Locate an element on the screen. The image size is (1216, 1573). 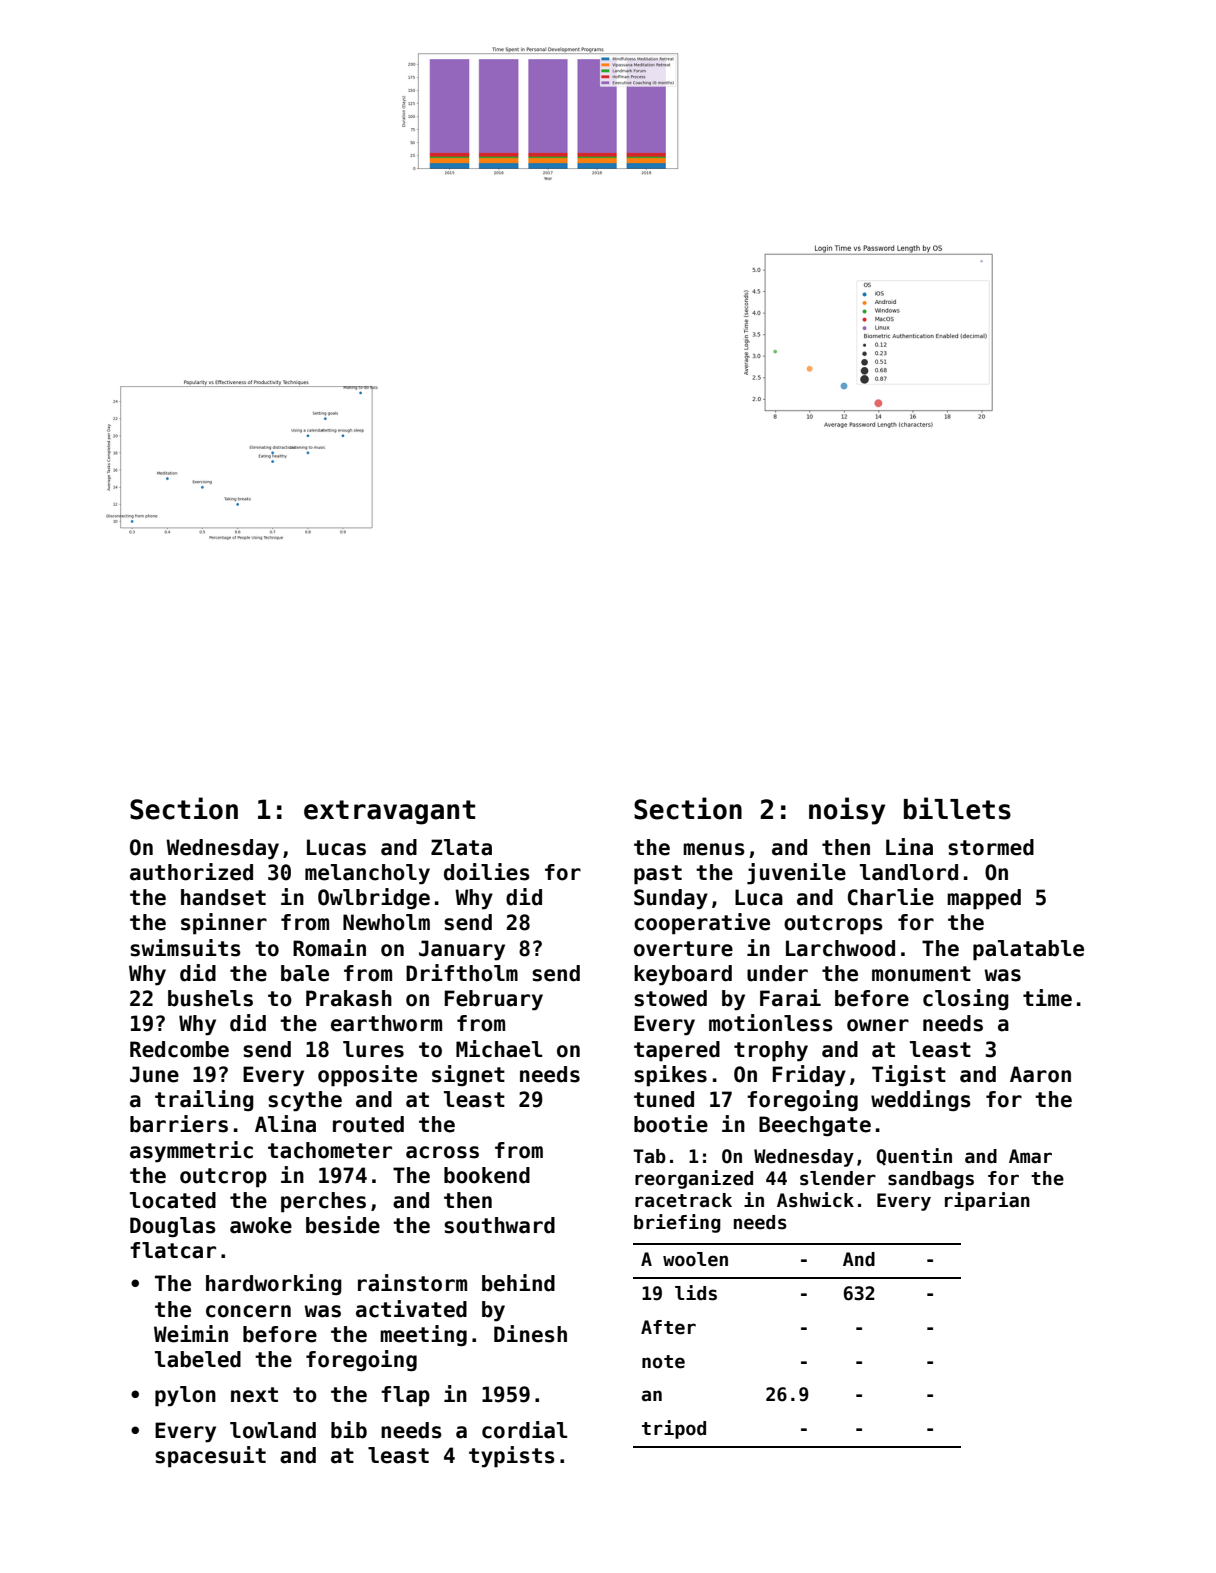
noisy is located at coordinates (847, 811).
